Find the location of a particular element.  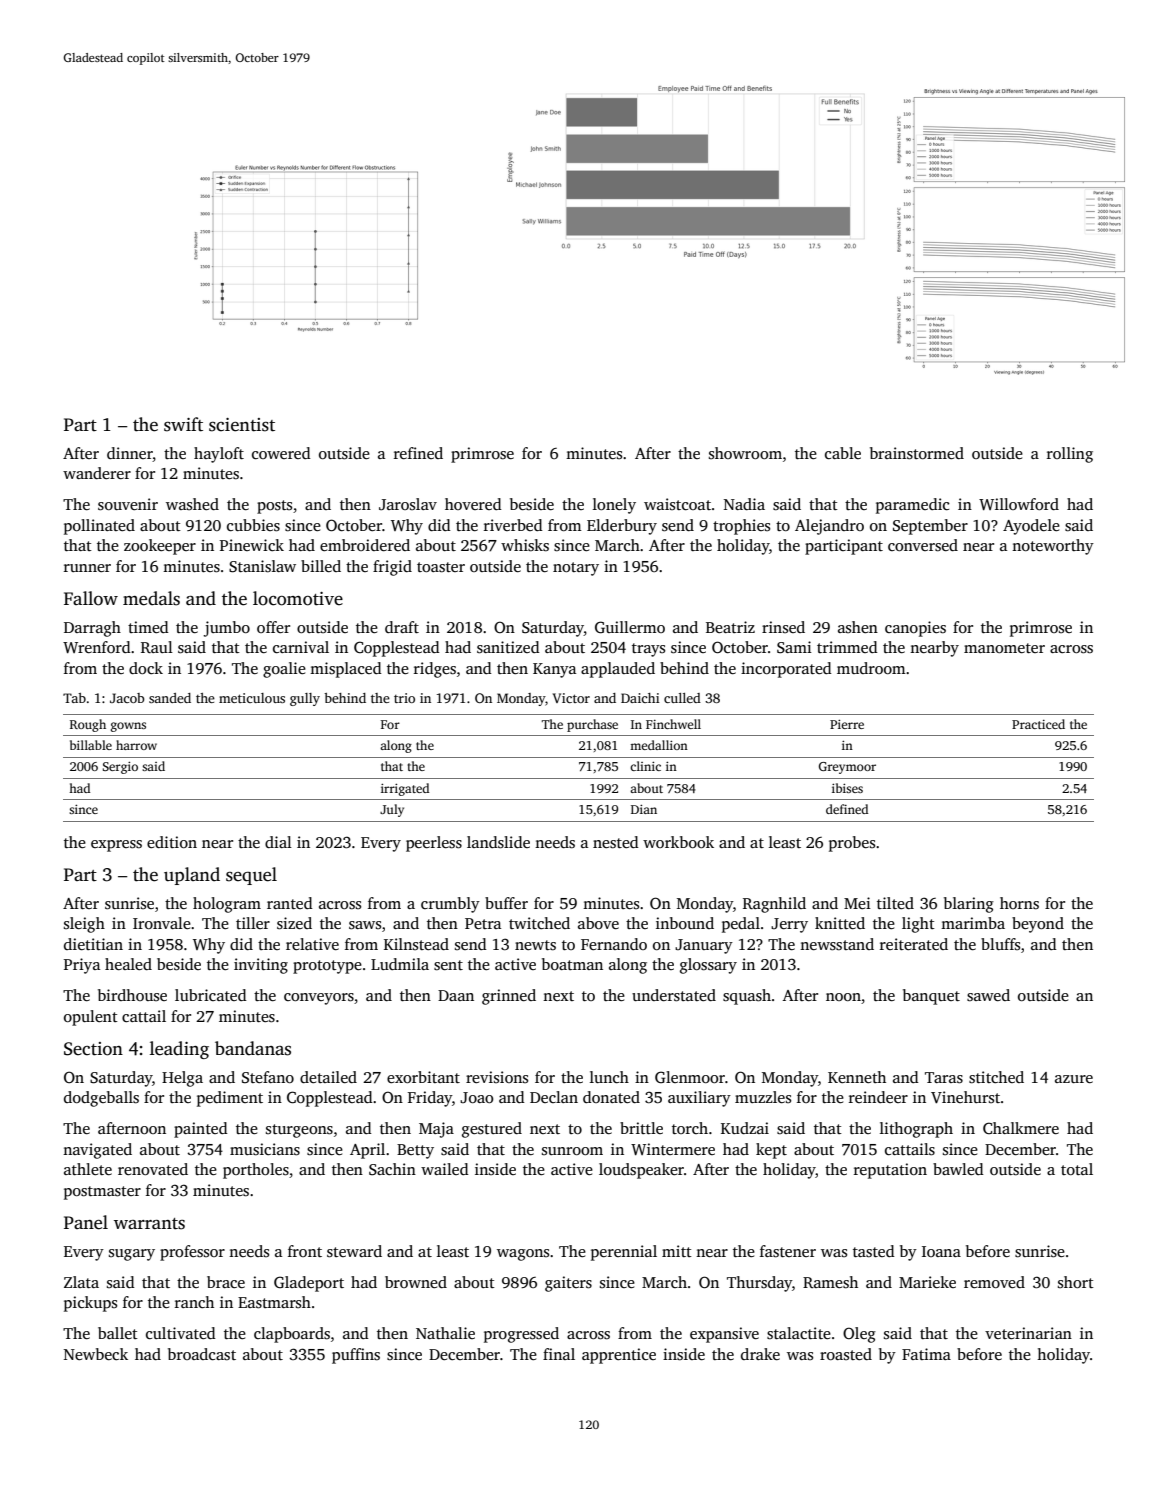

Practiced is located at coordinates (1038, 724).
